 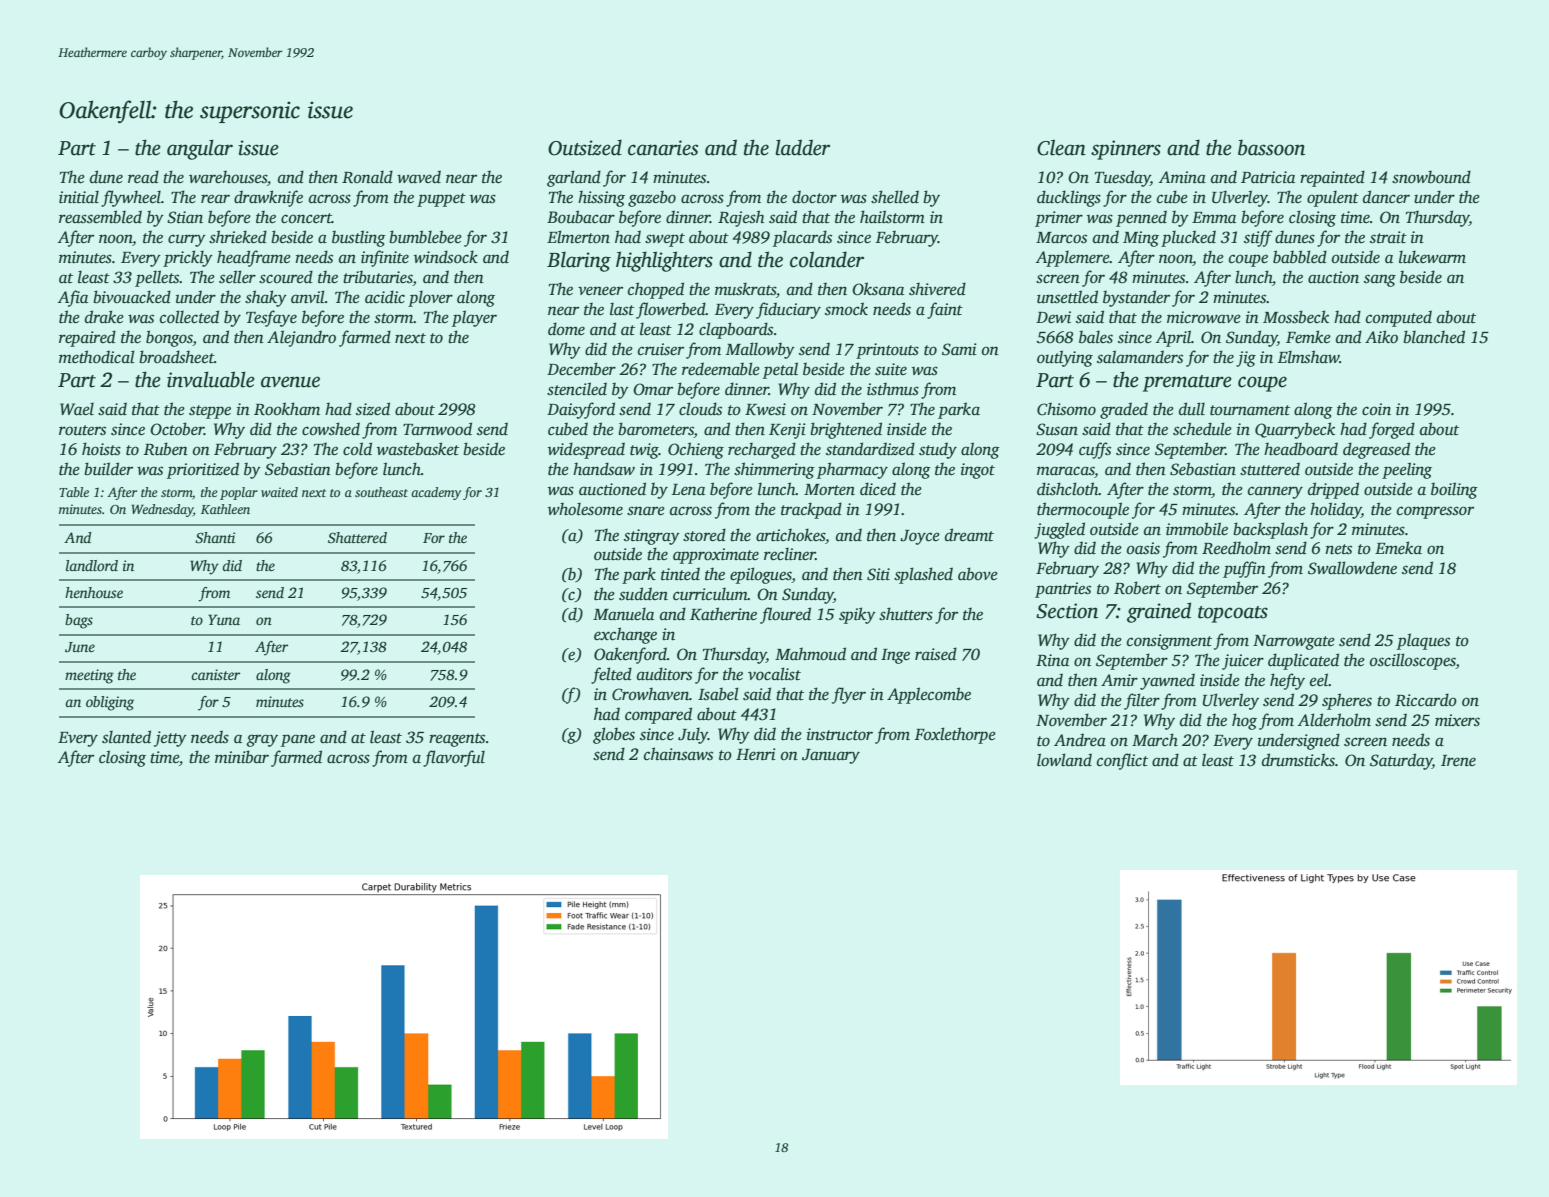 I want to click on canister, so click(x=215, y=674).
